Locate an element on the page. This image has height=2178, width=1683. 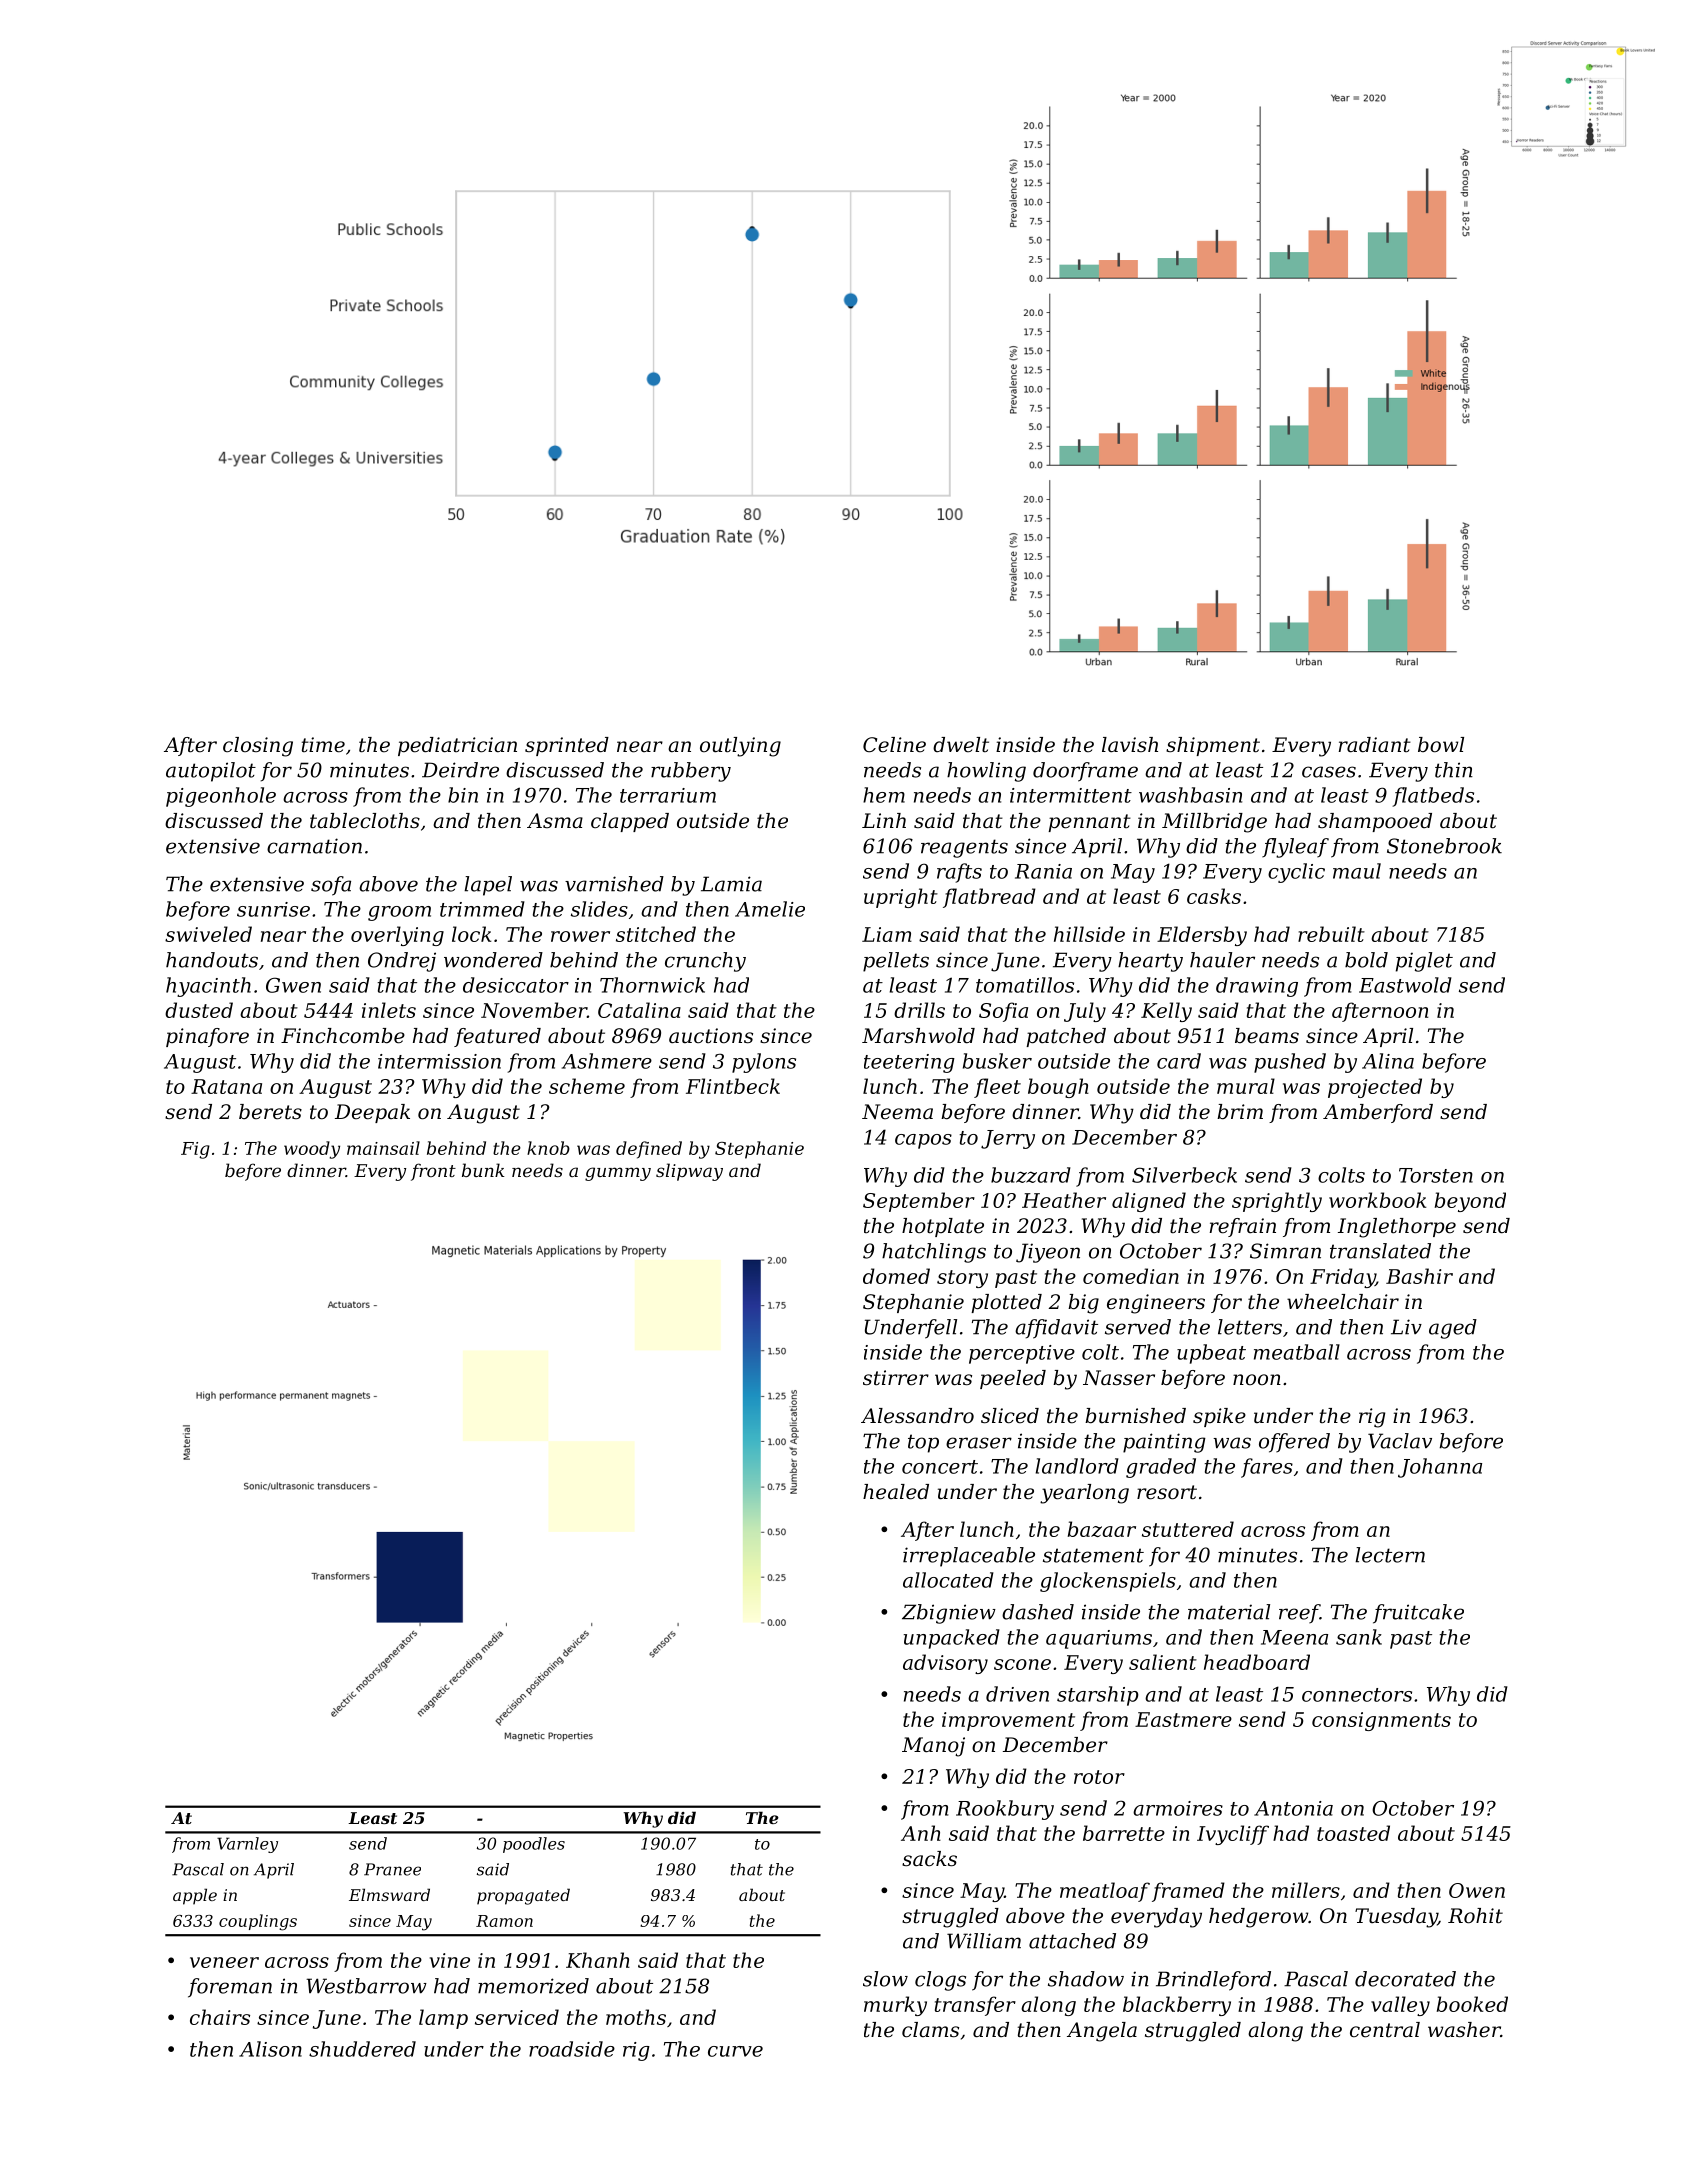
Varnley is located at coordinates (247, 1845).
